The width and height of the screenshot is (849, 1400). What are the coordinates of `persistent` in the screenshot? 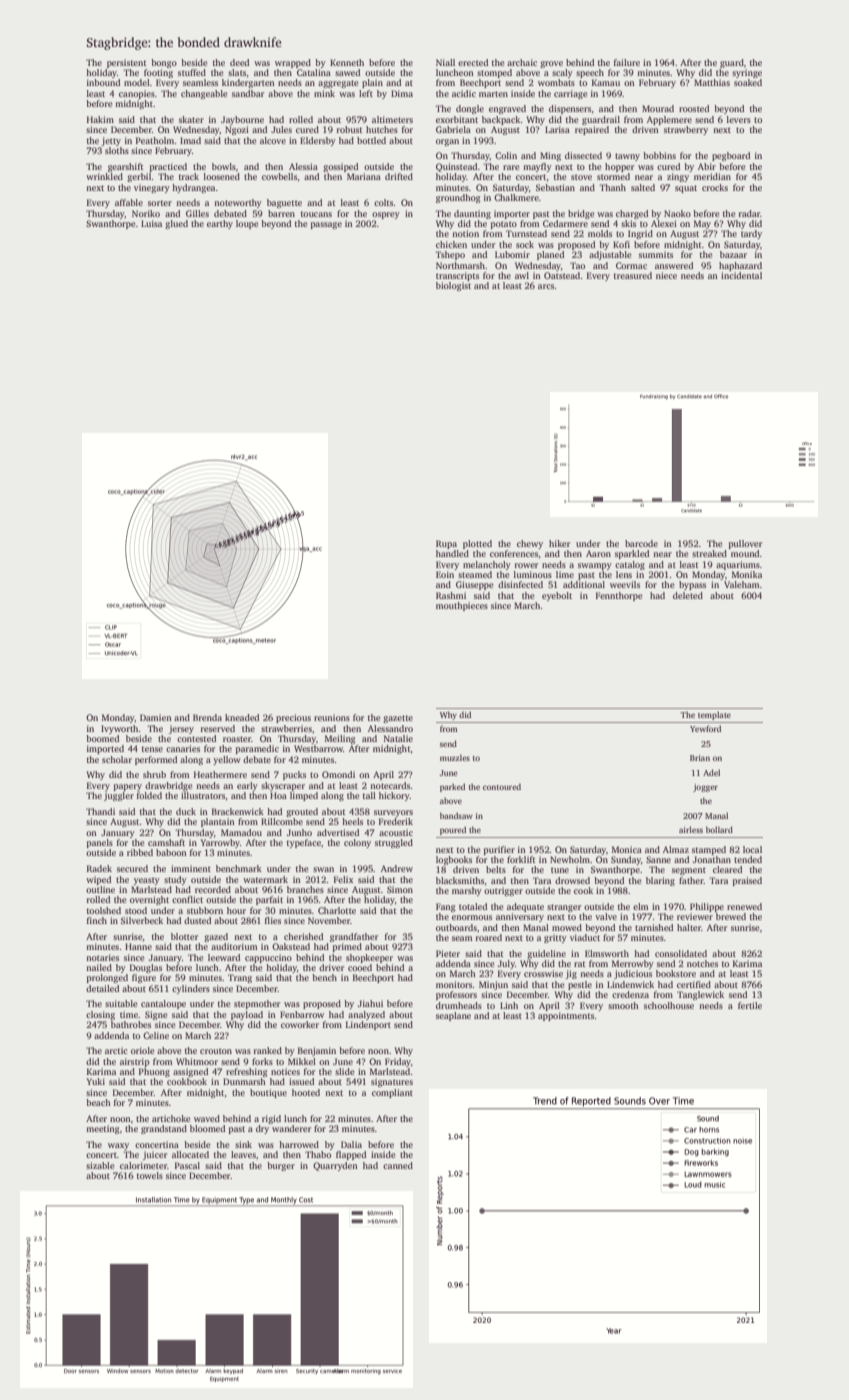 It's located at (126, 63).
